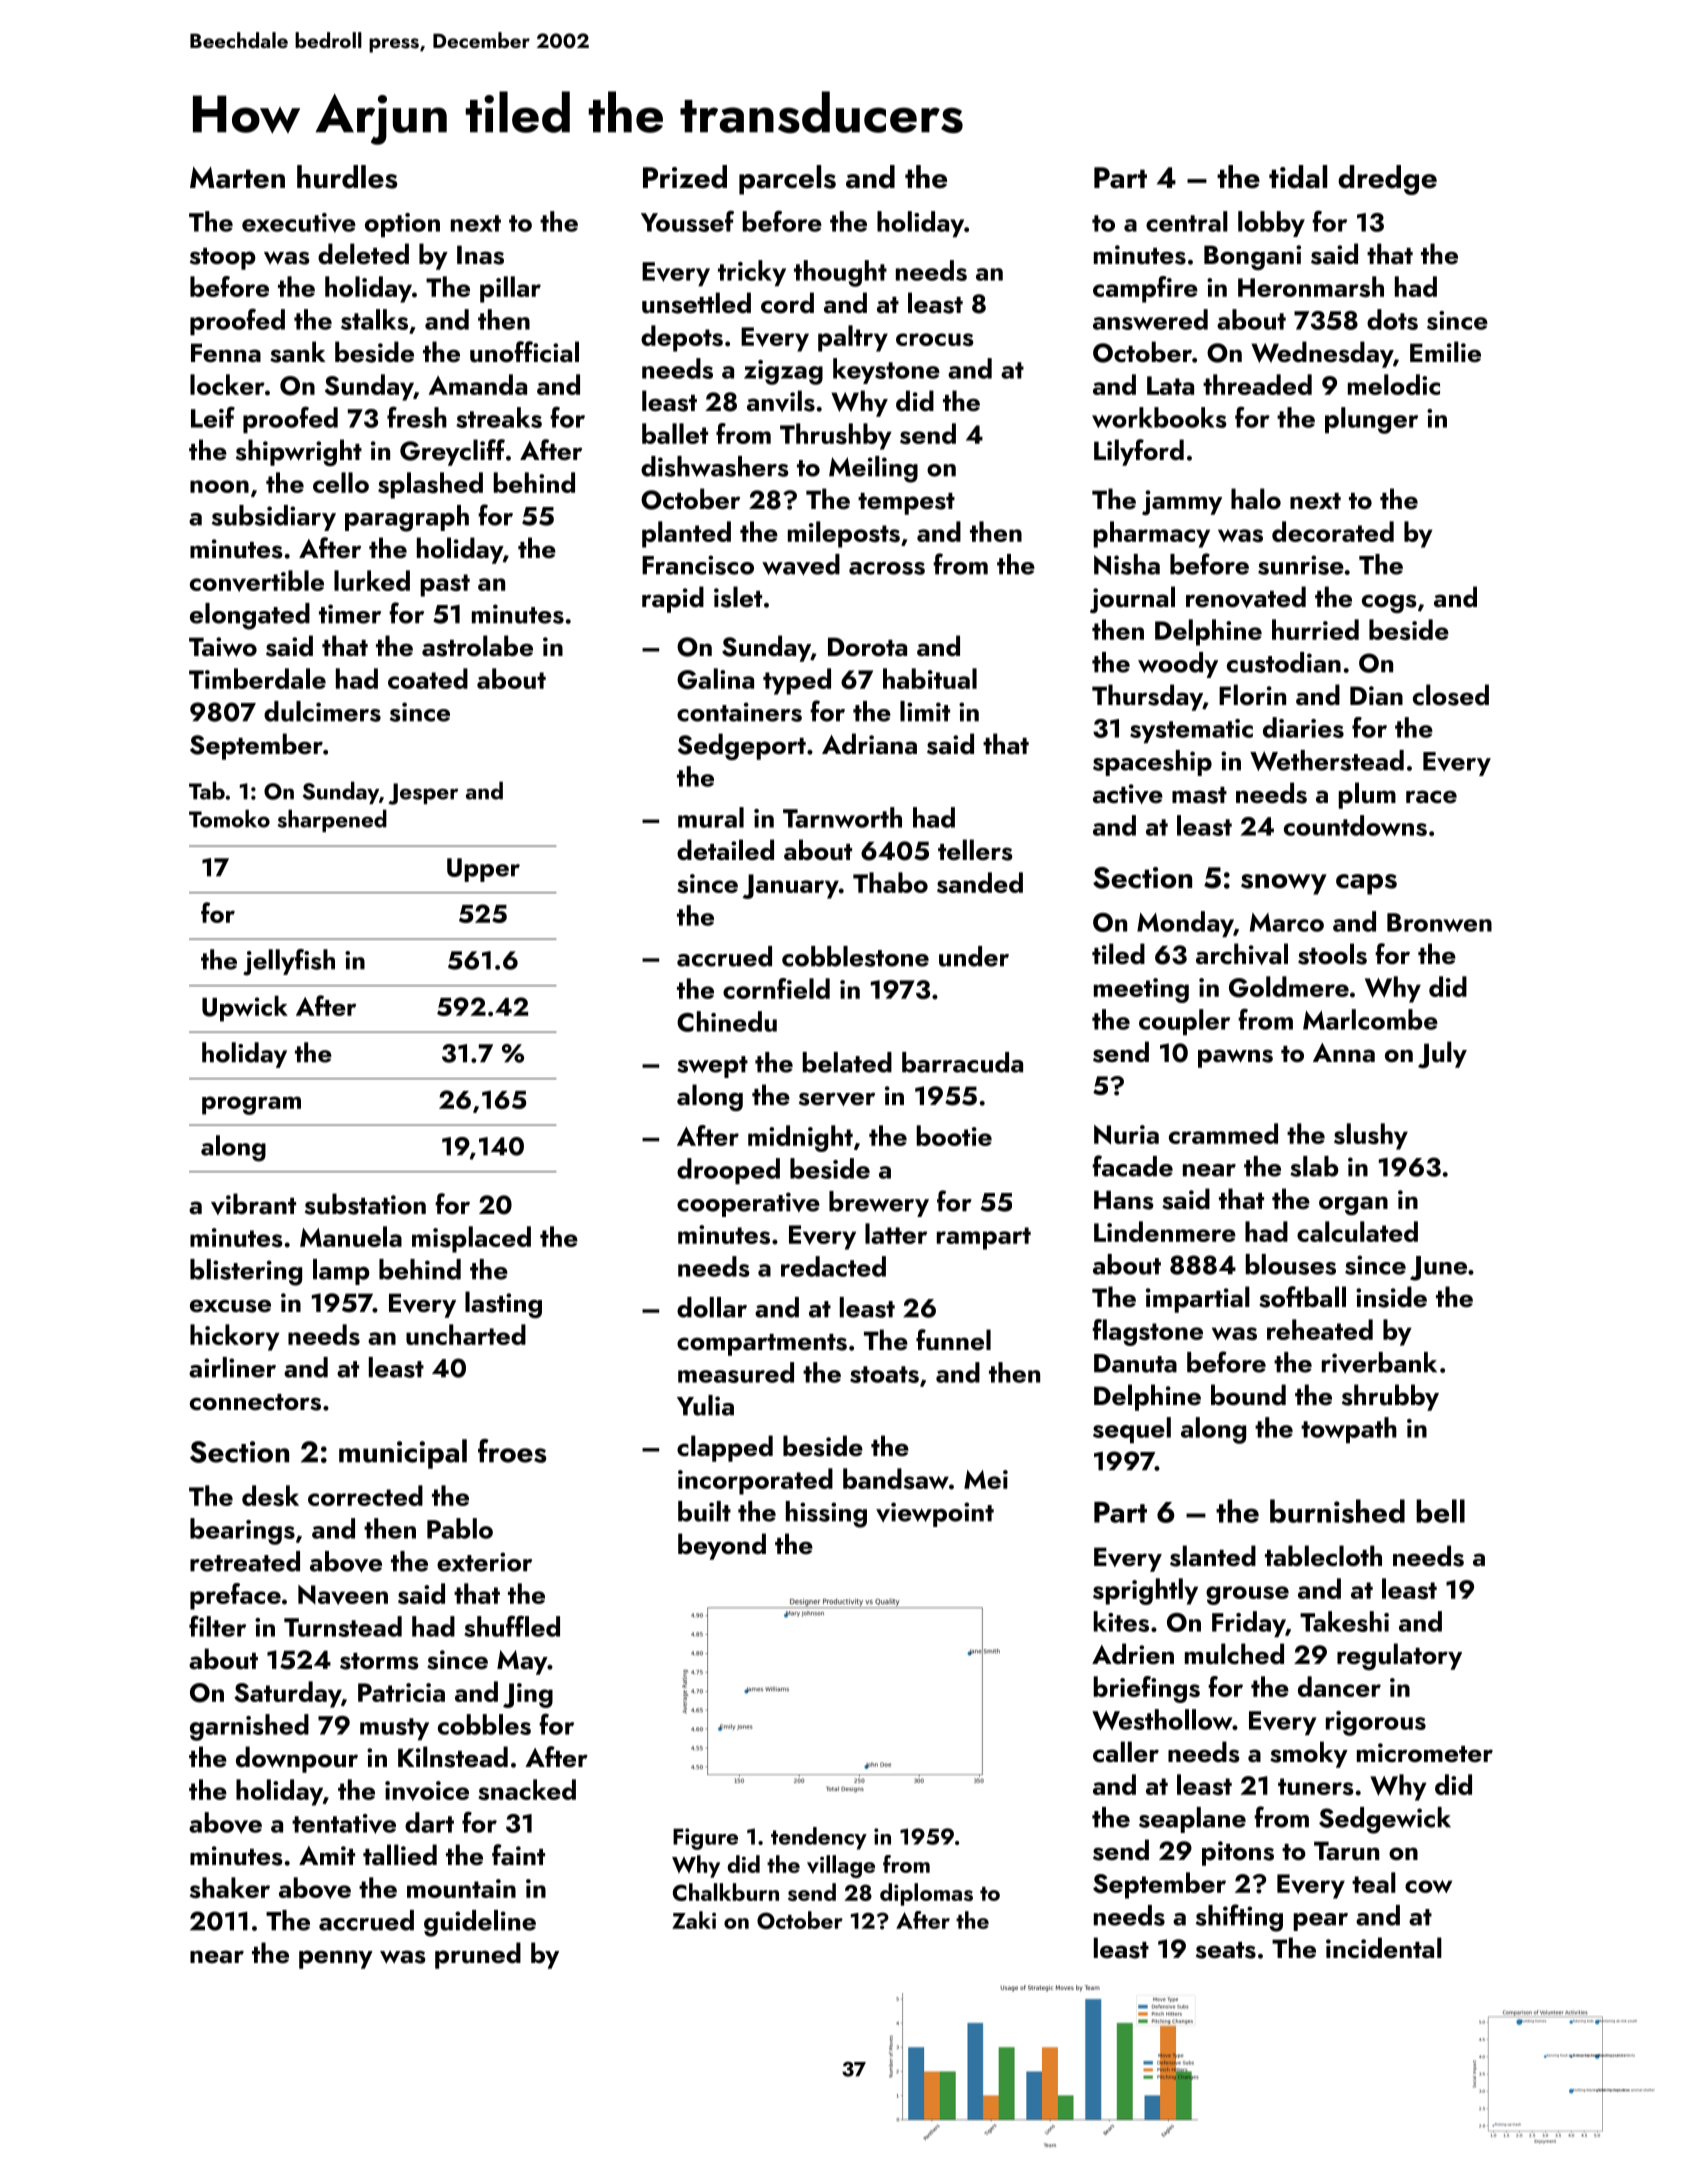 The width and height of the screenshot is (1683, 2178). I want to click on campfire, so click(1145, 289).
